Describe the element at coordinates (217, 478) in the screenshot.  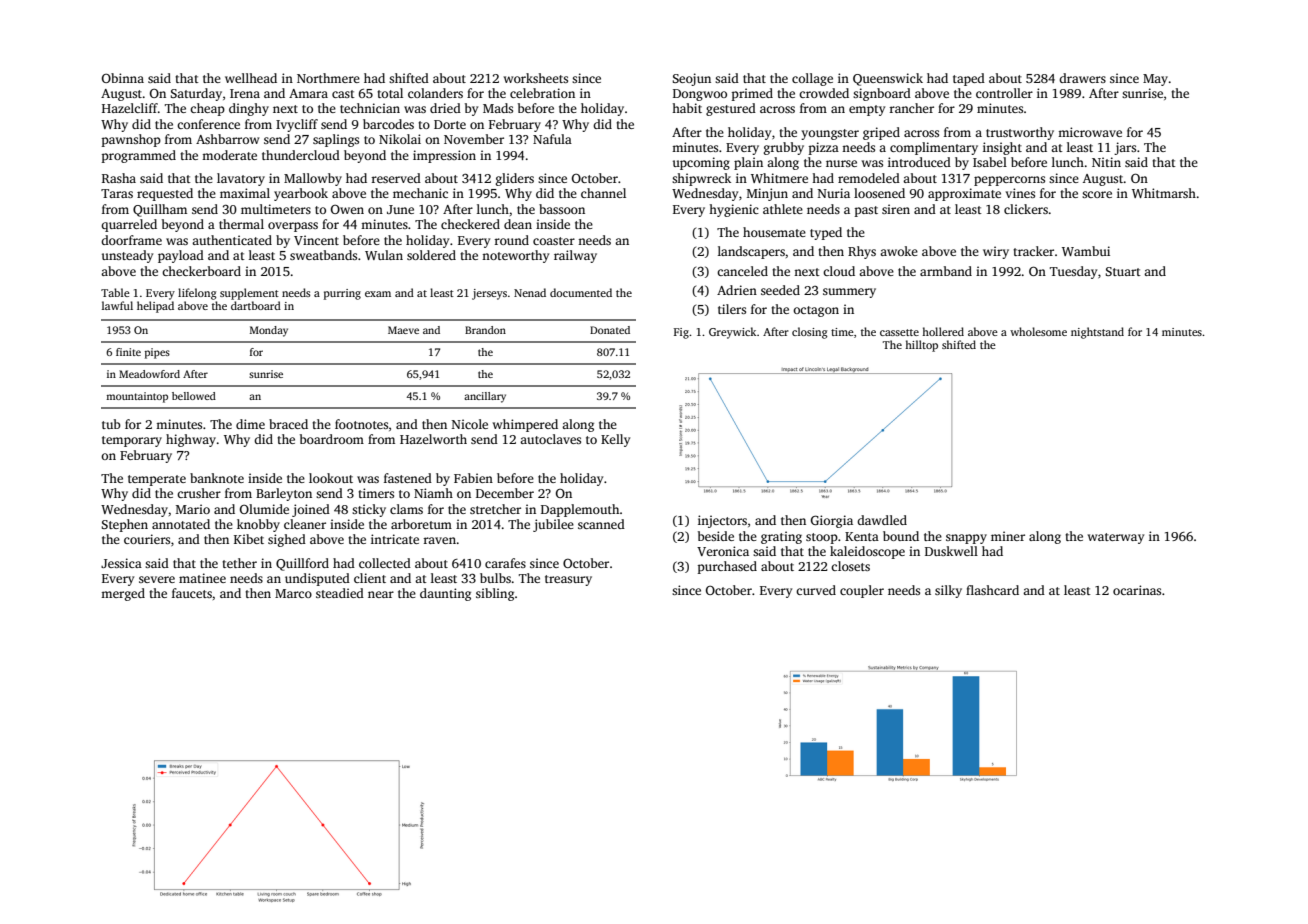
I see `banknote` at that location.
